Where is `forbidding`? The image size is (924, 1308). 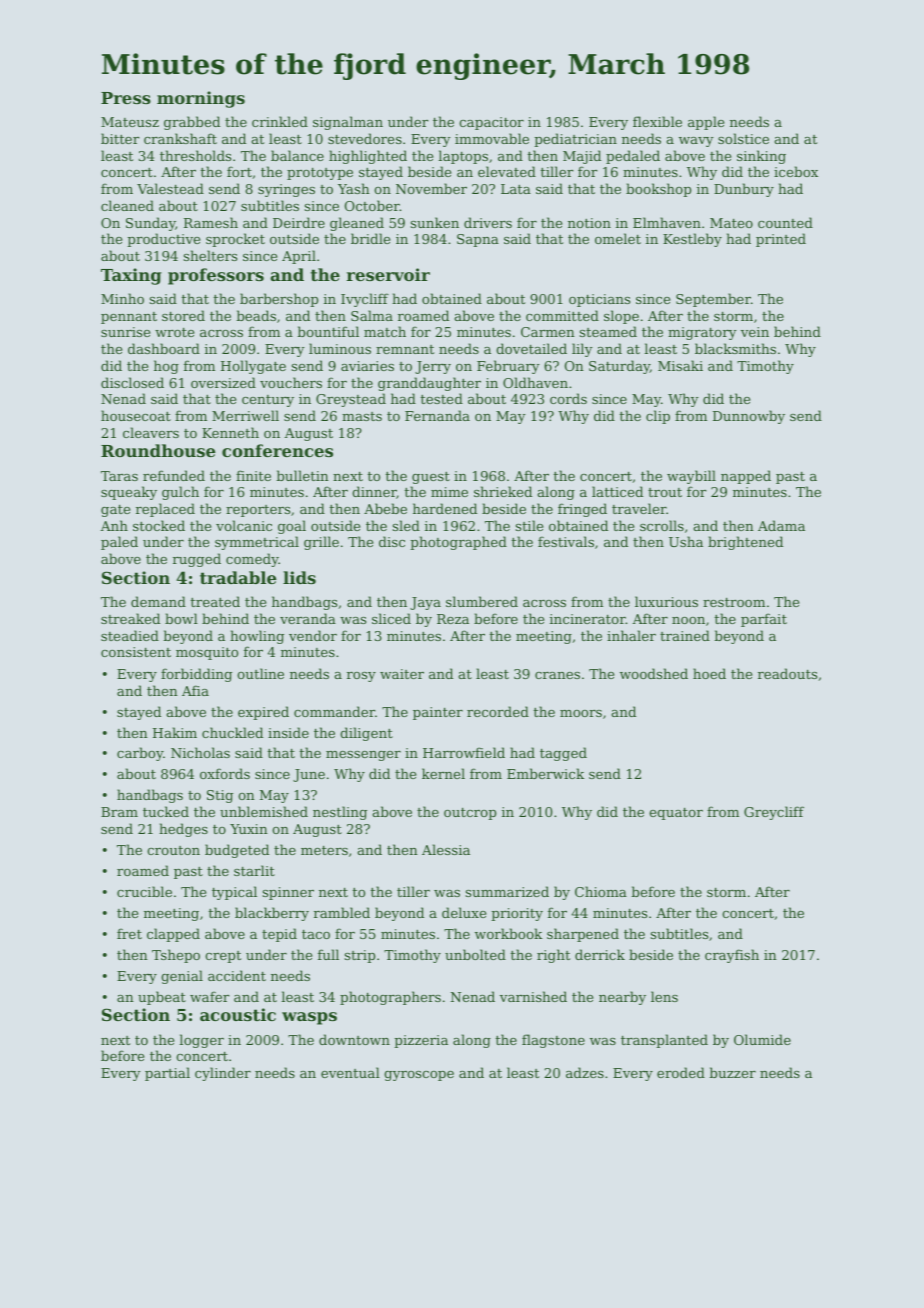
forbidding is located at coordinates (196, 675).
